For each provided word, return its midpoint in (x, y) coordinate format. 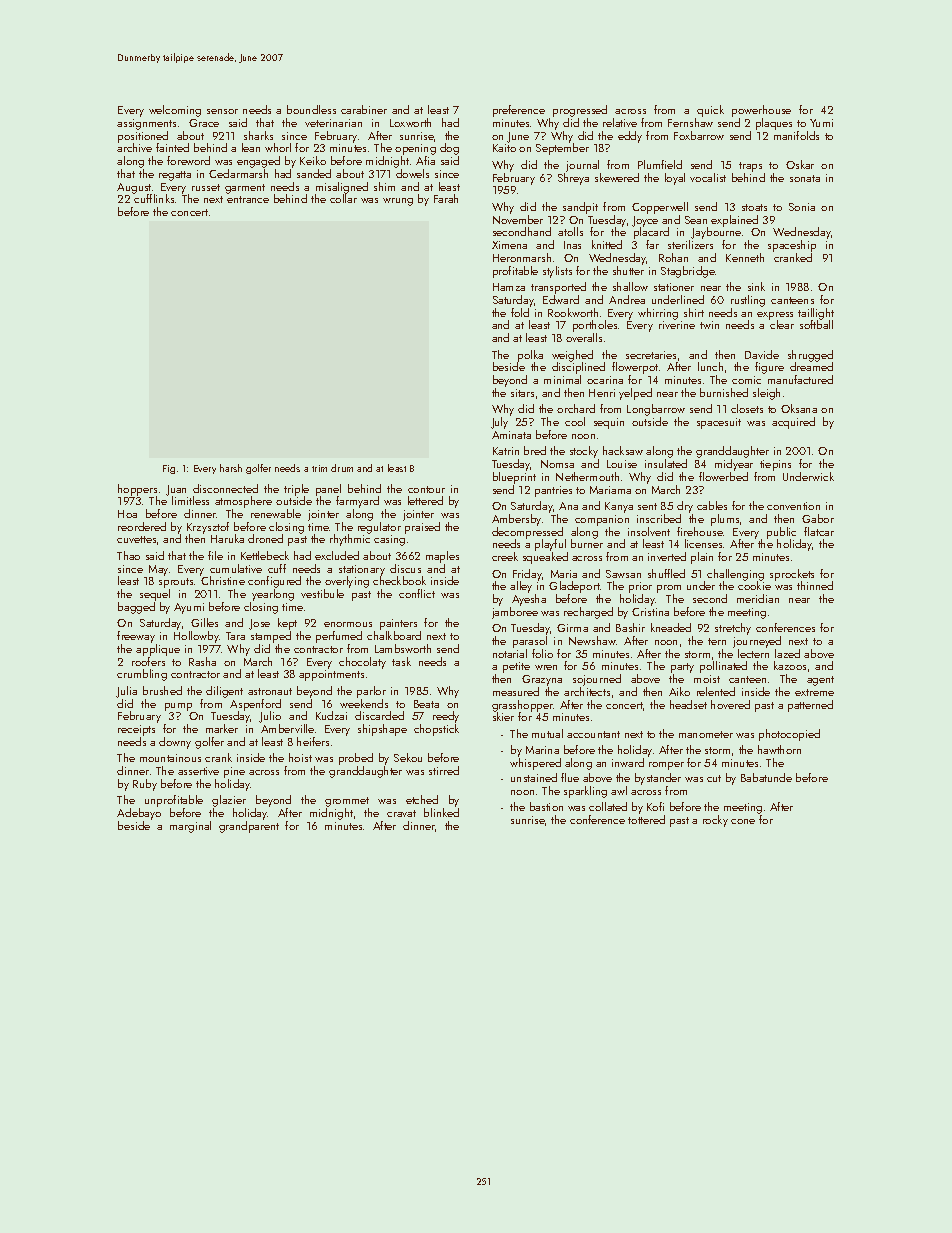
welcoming (175, 111)
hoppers (137, 490)
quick (710, 111)
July (499, 423)
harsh (231, 468)
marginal (190, 827)
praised (422, 528)
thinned (815, 585)
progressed (580, 111)
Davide (762, 354)
